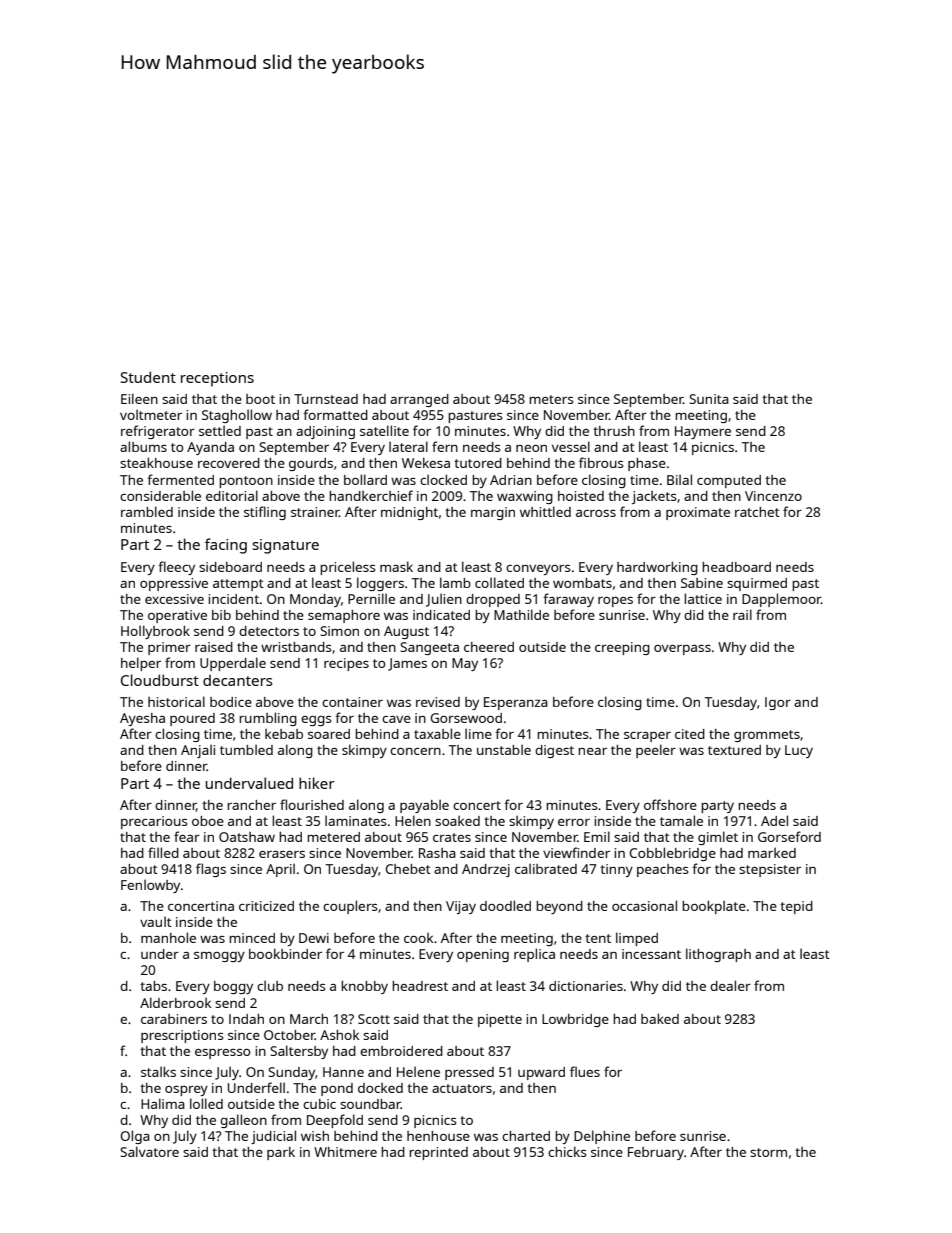 This document has width=952, height=1233. I want to click on Sunita, so click(709, 399).
